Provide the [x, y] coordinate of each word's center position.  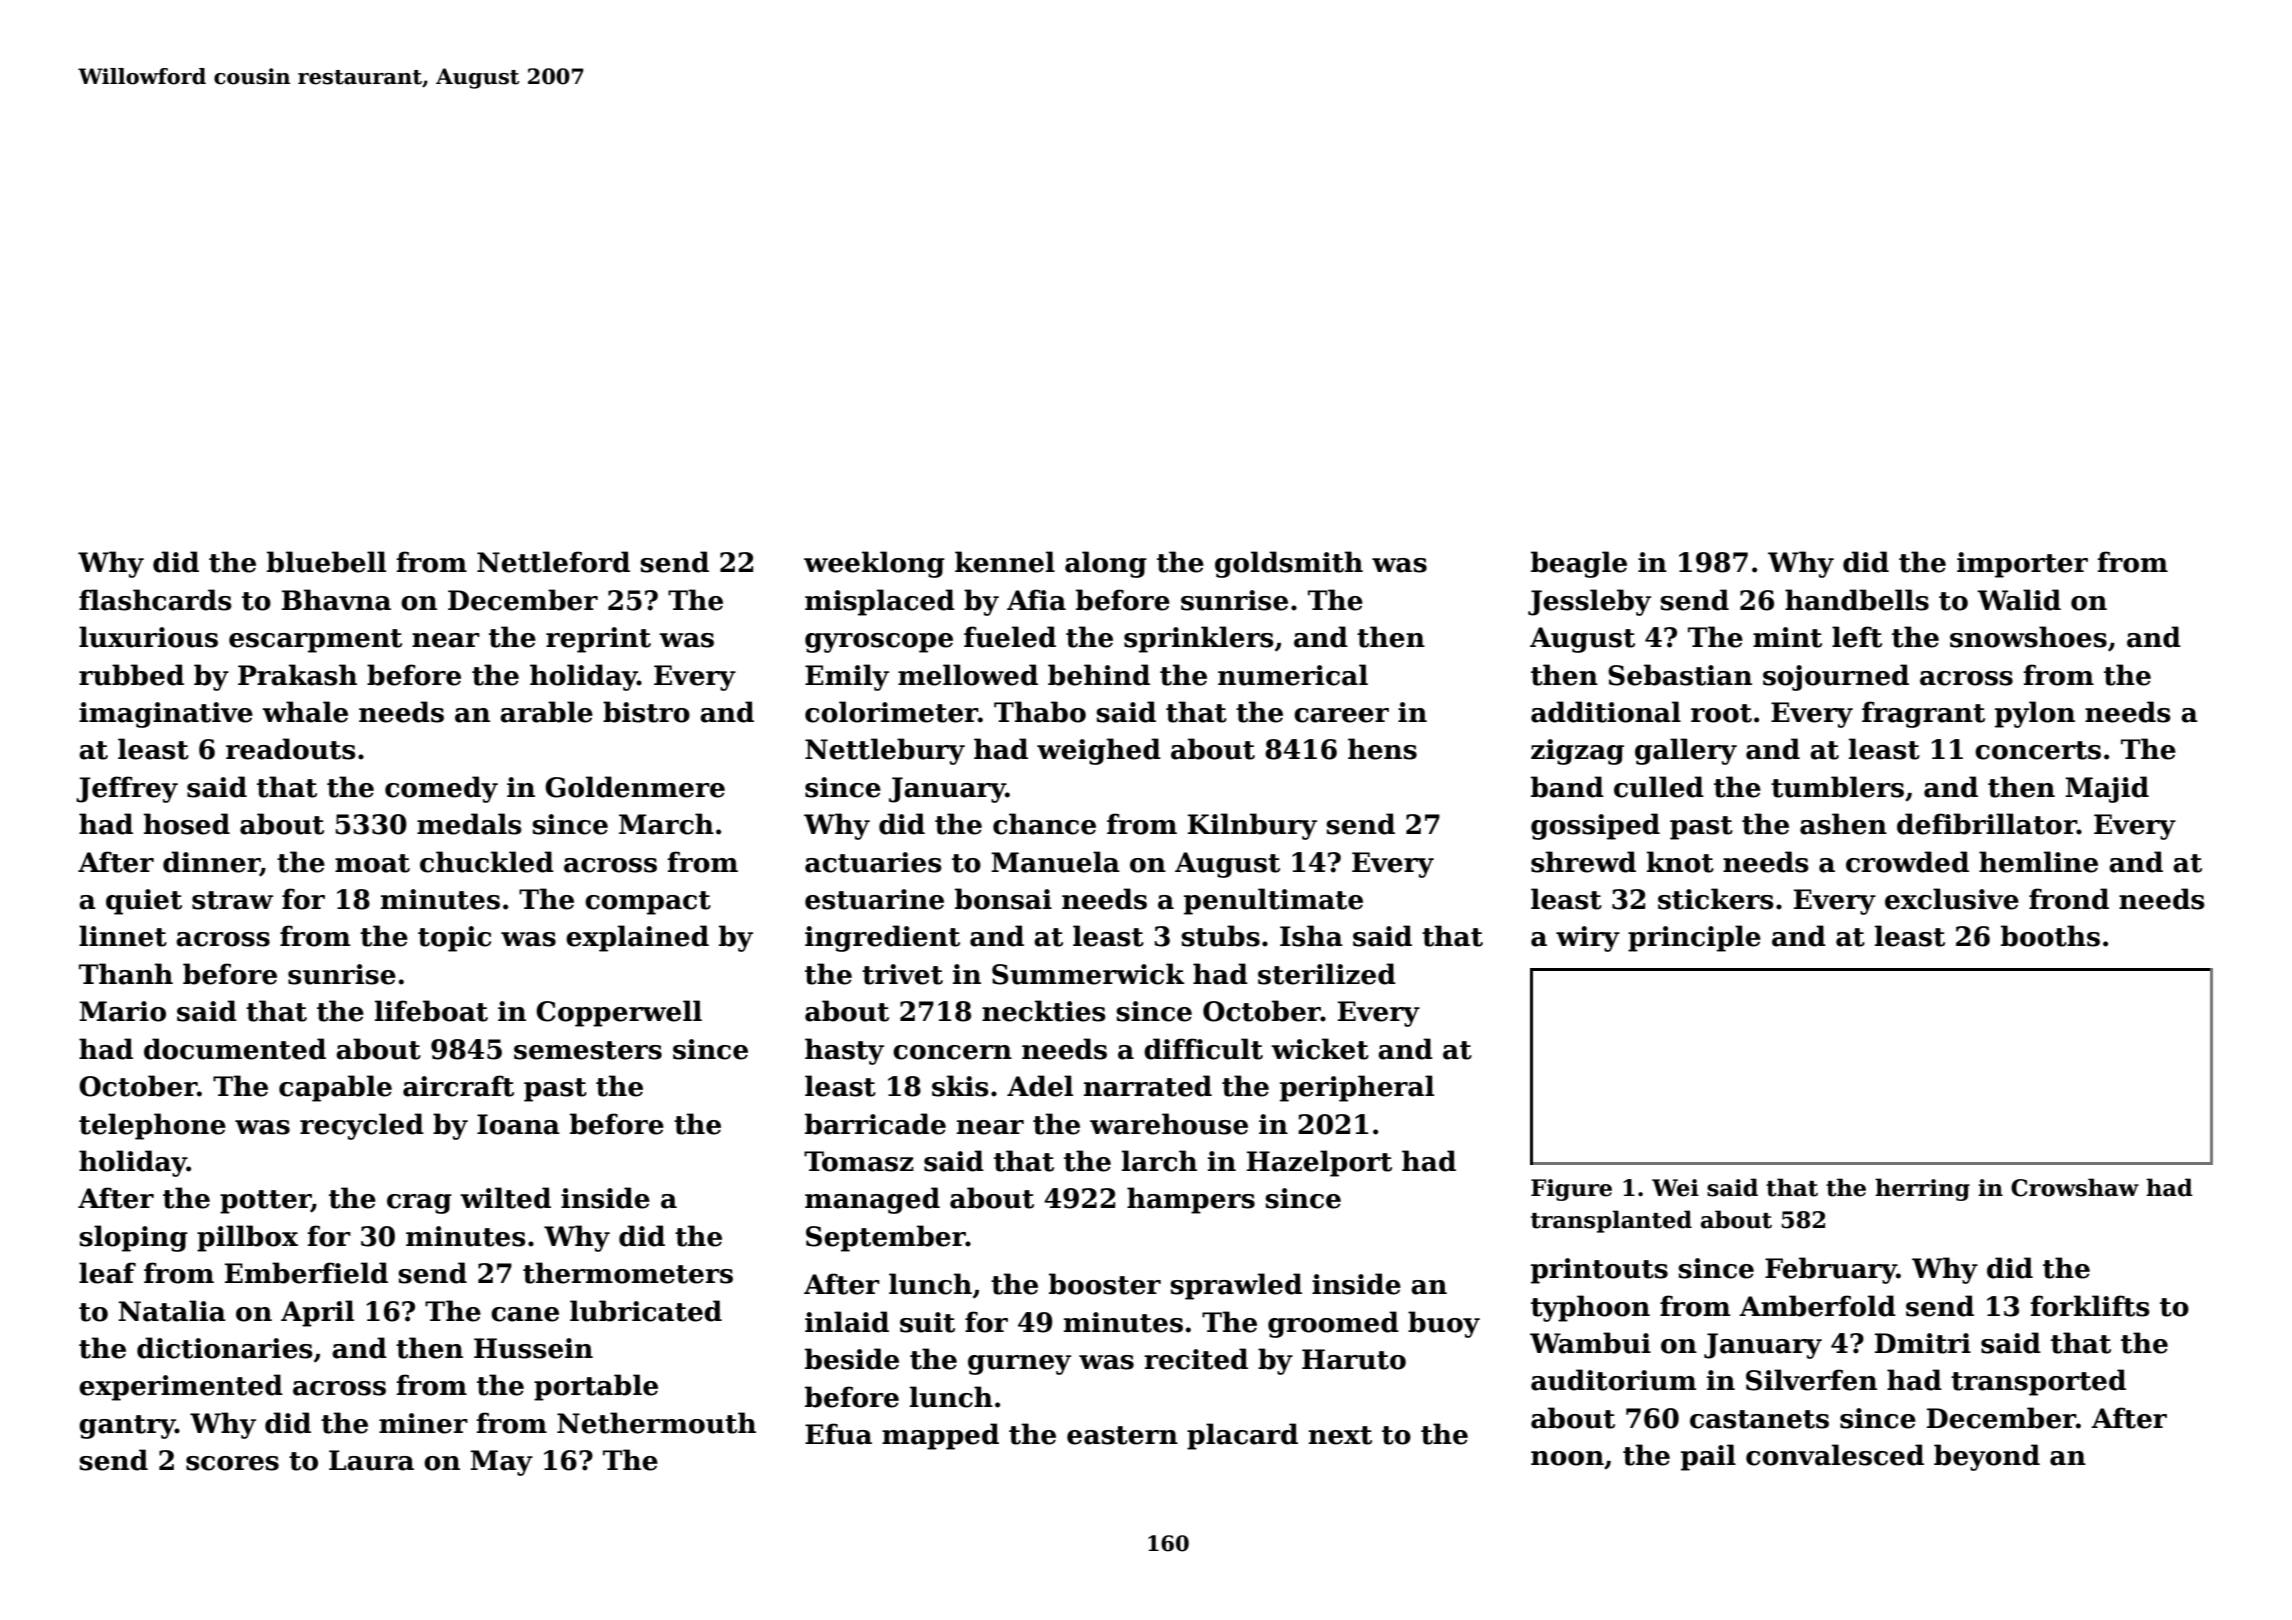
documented [235, 1049]
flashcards [155, 600]
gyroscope [879, 643]
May [501, 1463]
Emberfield [306, 1273]
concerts [2038, 750]
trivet [902, 974]
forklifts [2090, 1306]
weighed [1099, 751]
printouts [1599, 1271]
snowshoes [2028, 637]
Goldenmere [635, 787]
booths [2050, 936]
